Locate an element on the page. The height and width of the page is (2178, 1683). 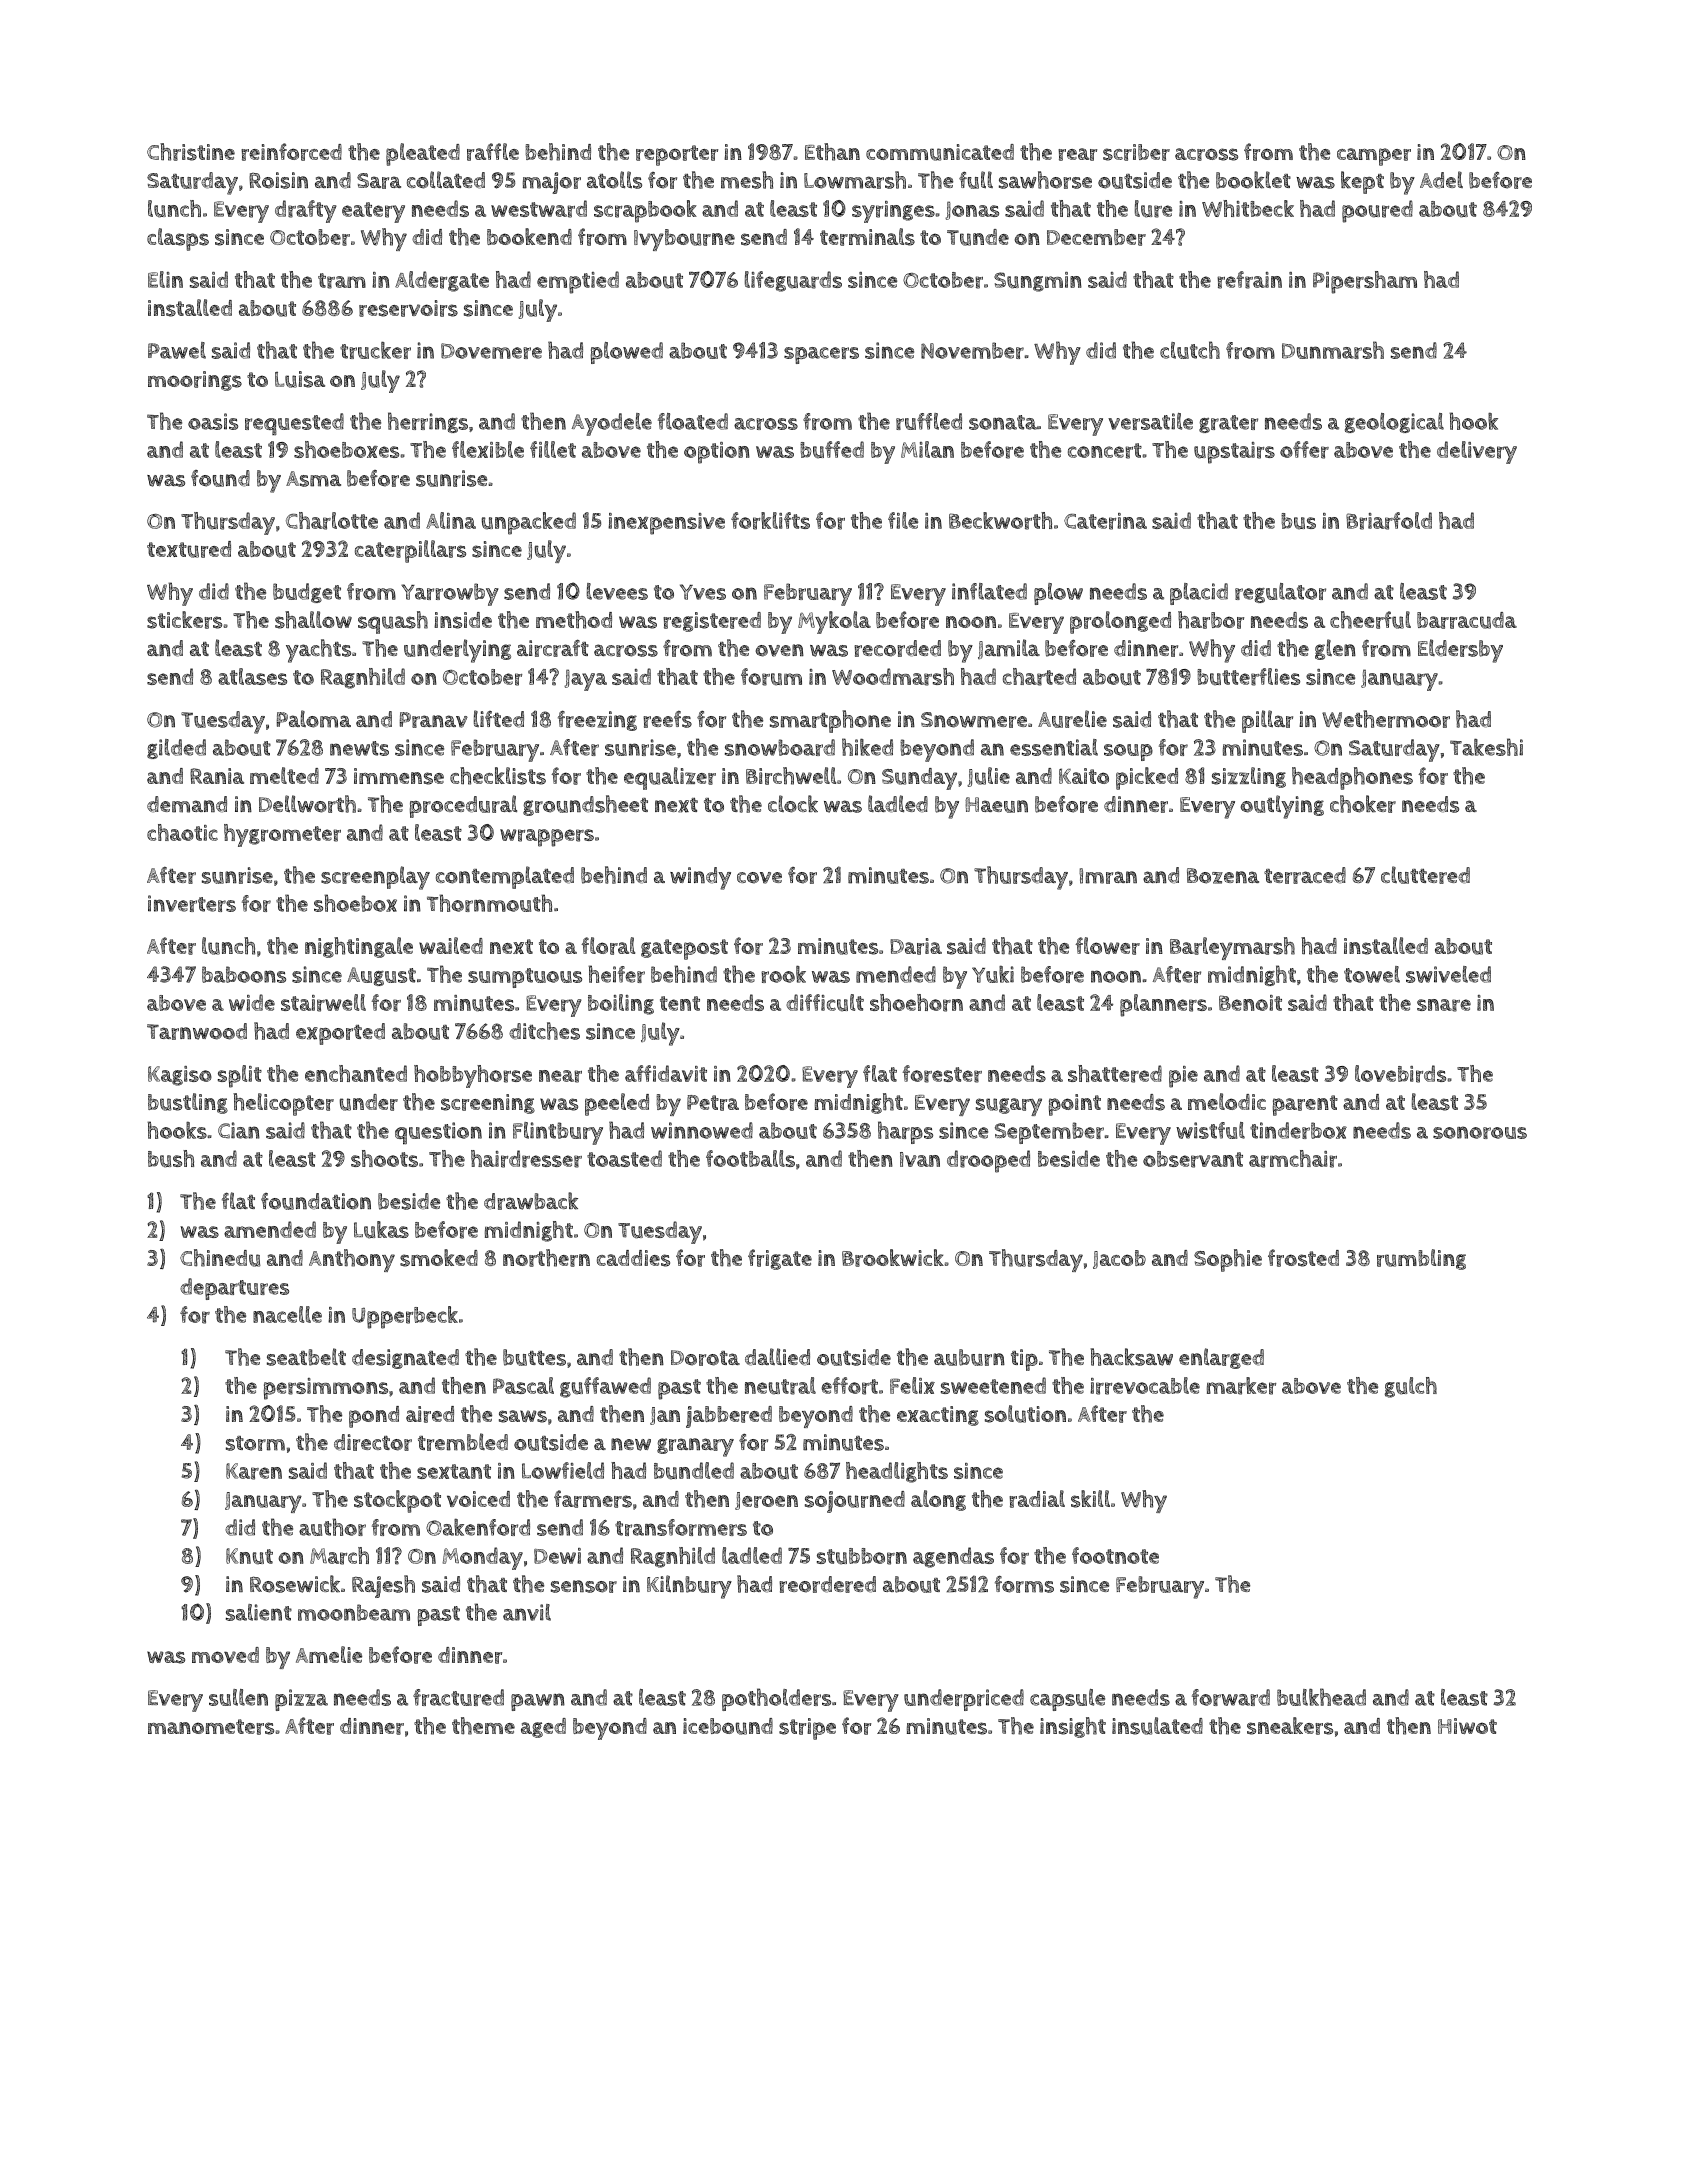
rear is located at coordinates (1077, 154).
